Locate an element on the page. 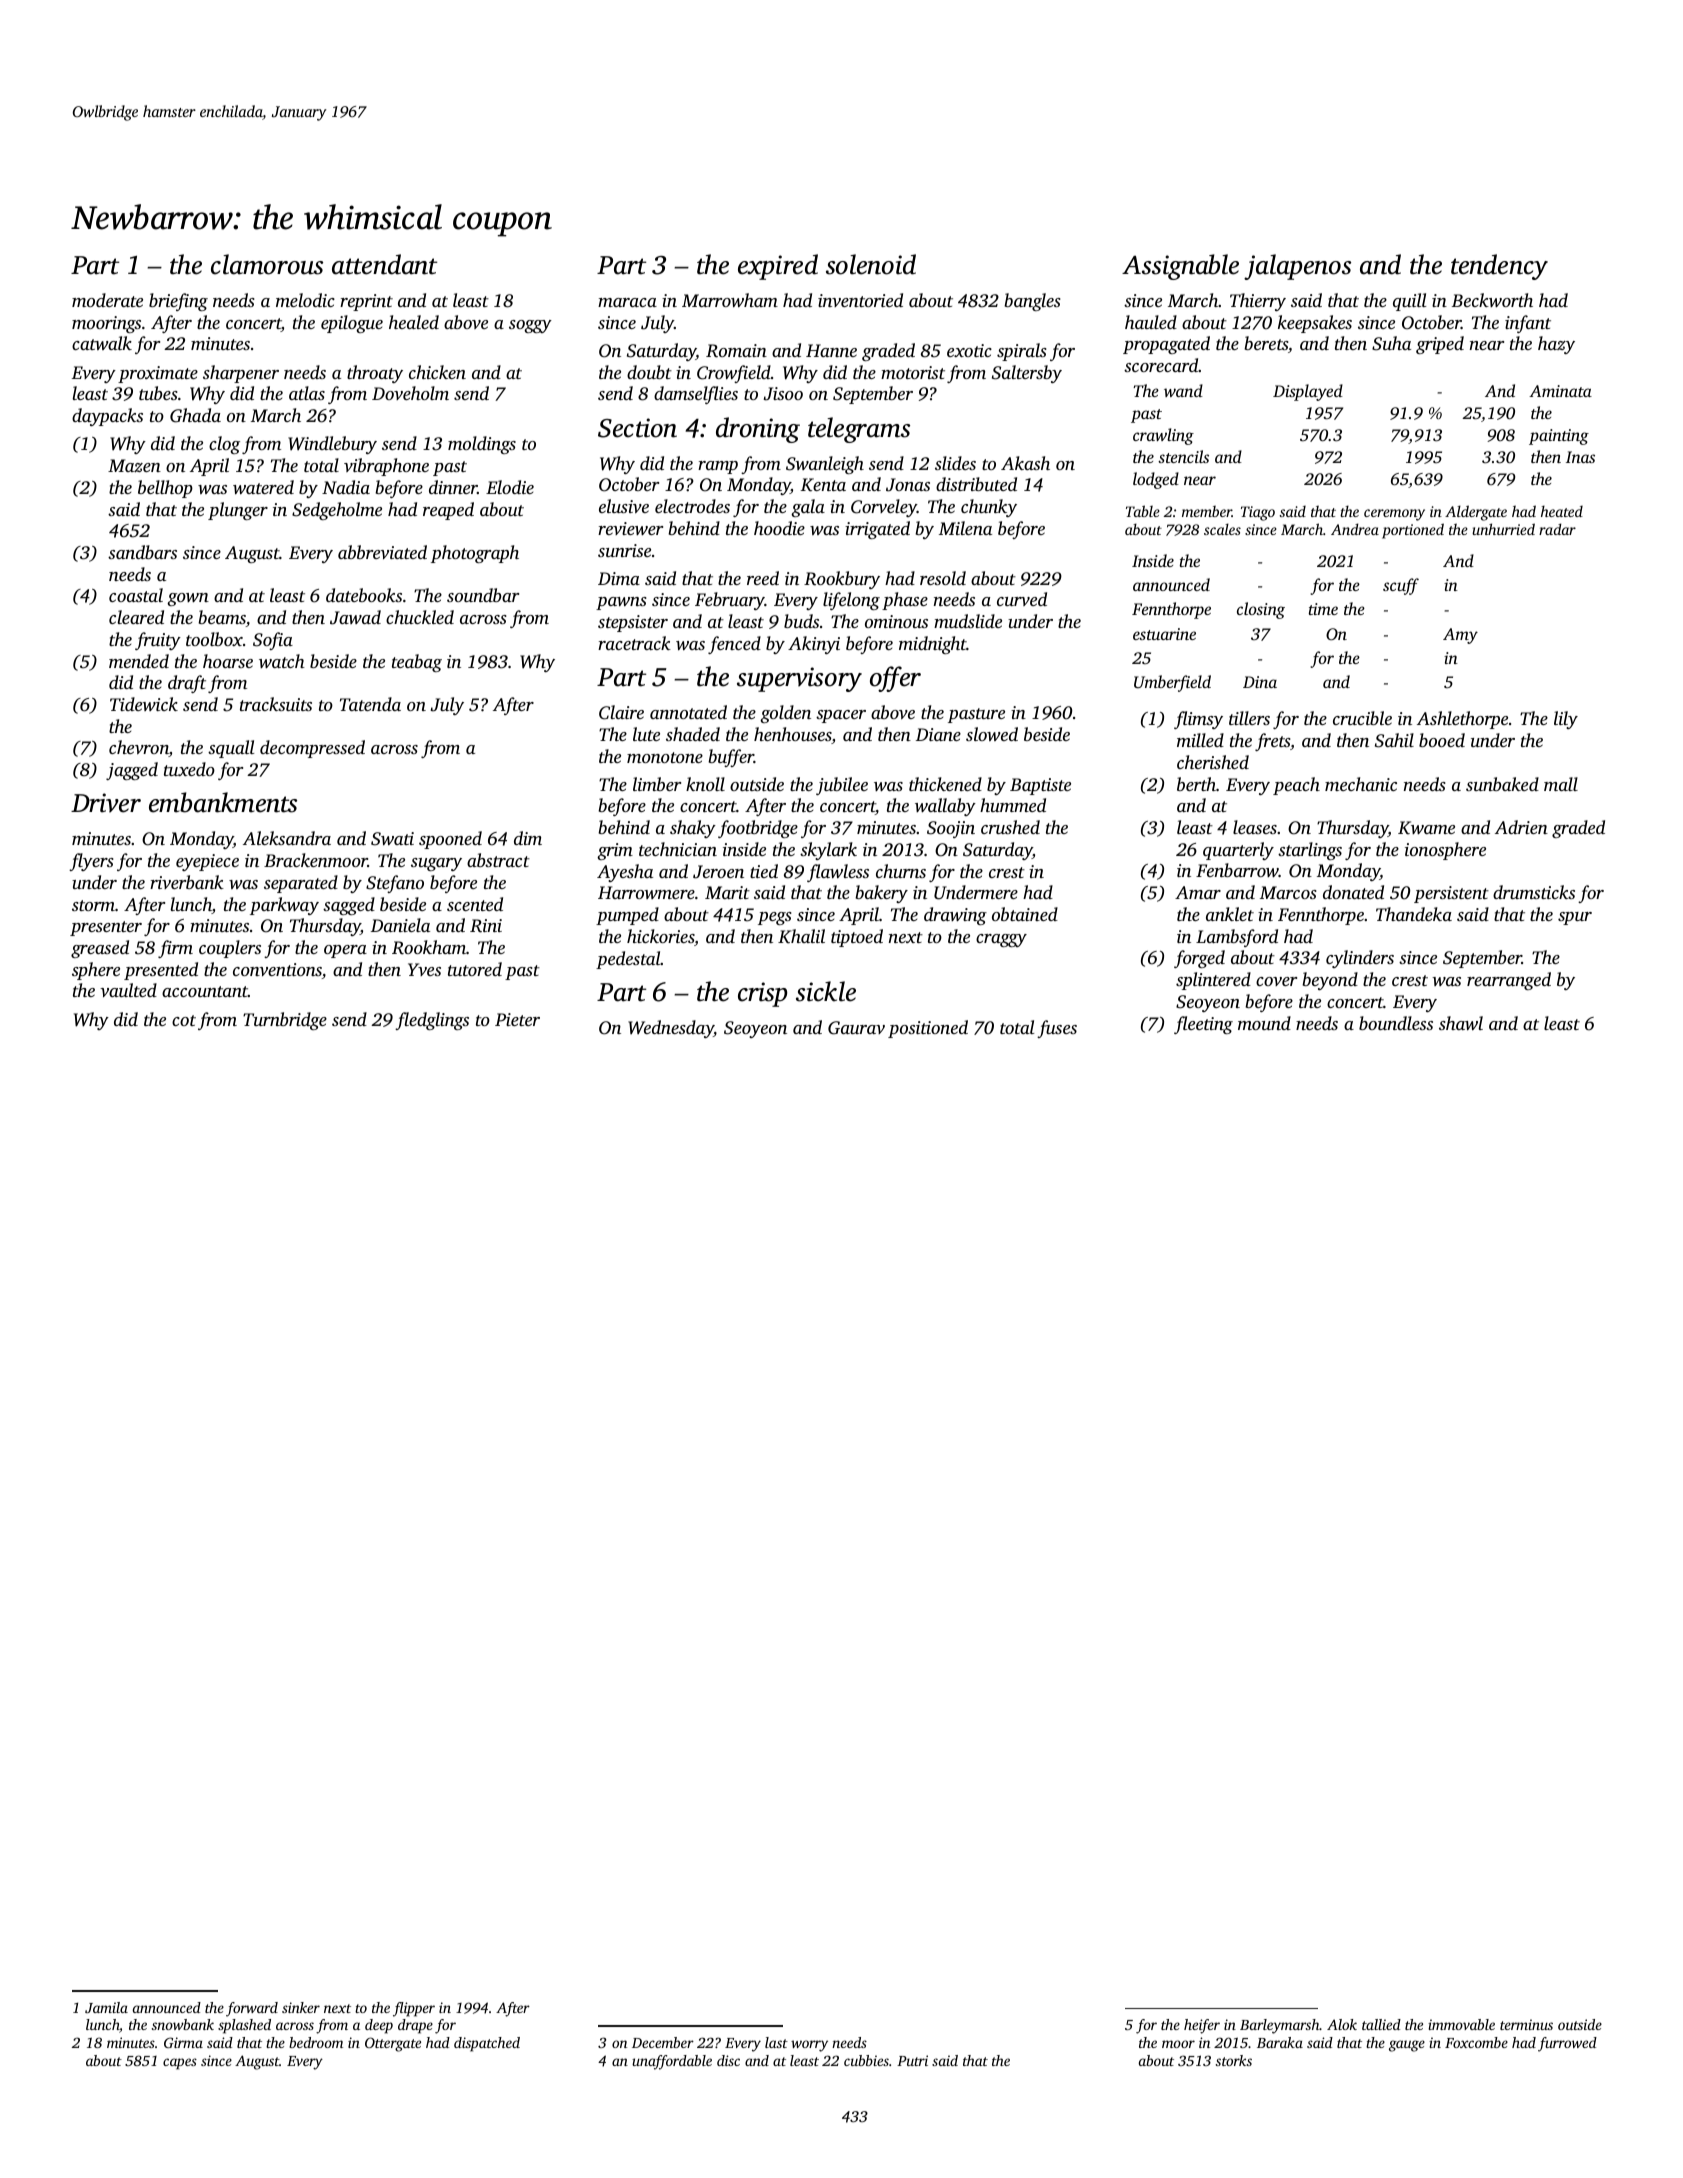  clamorous is located at coordinates (267, 264).
